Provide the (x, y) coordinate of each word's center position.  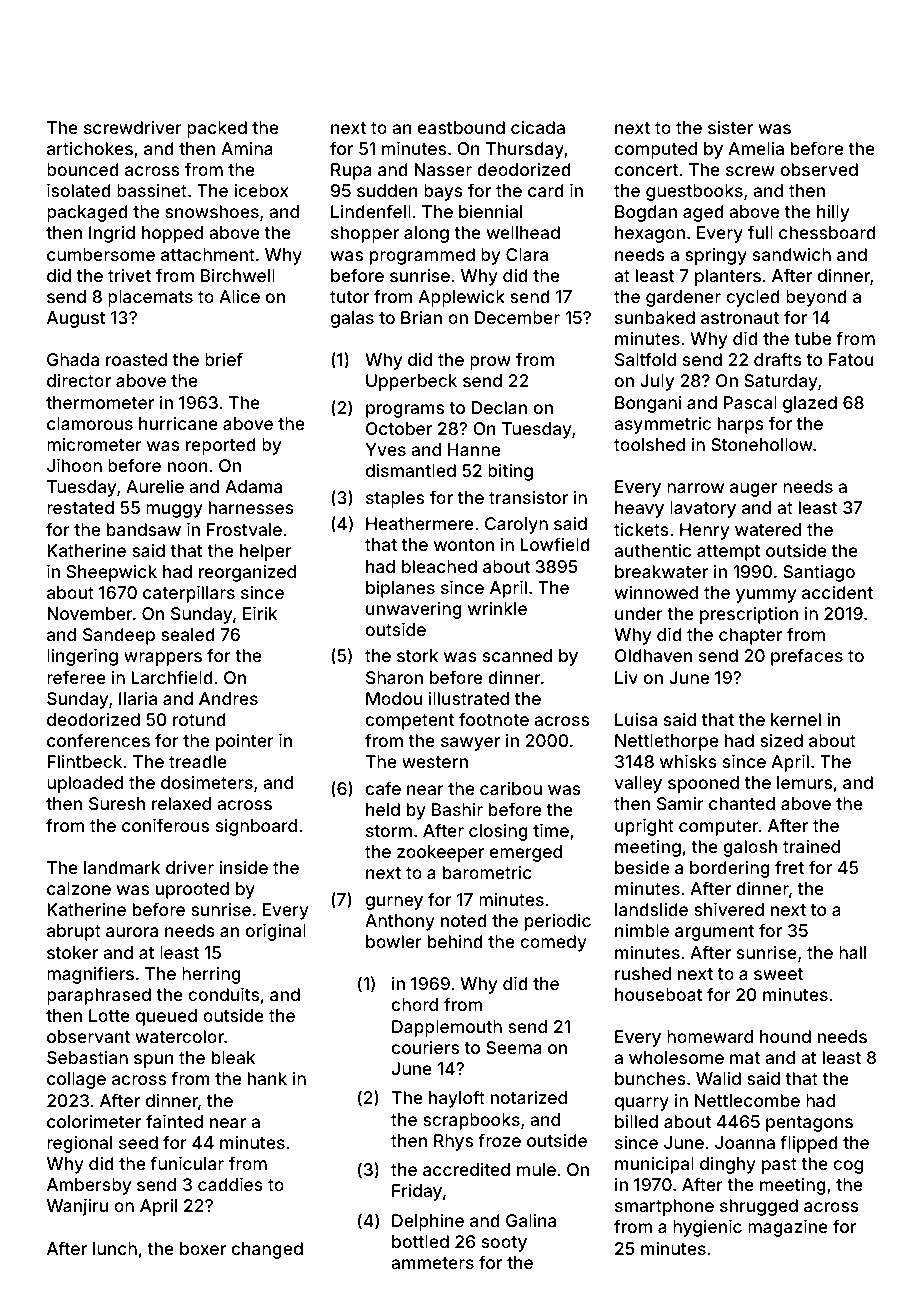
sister (730, 127)
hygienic (707, 1228)
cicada (538, 127)
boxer (203, 1248)
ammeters (432, 1263)
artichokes (90, 148)
